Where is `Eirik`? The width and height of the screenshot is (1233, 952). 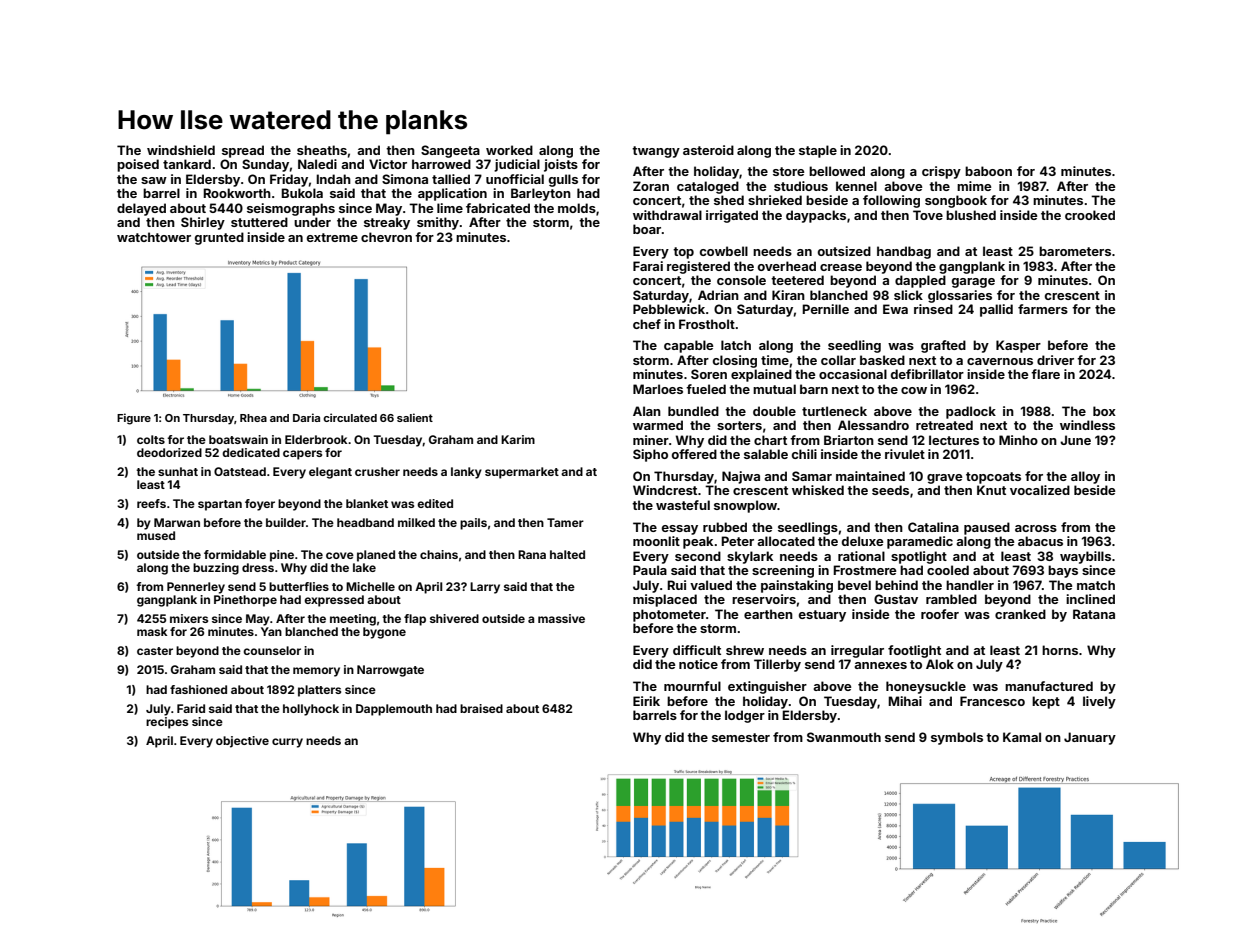
Eirik is located at coordinates (646, 701).
